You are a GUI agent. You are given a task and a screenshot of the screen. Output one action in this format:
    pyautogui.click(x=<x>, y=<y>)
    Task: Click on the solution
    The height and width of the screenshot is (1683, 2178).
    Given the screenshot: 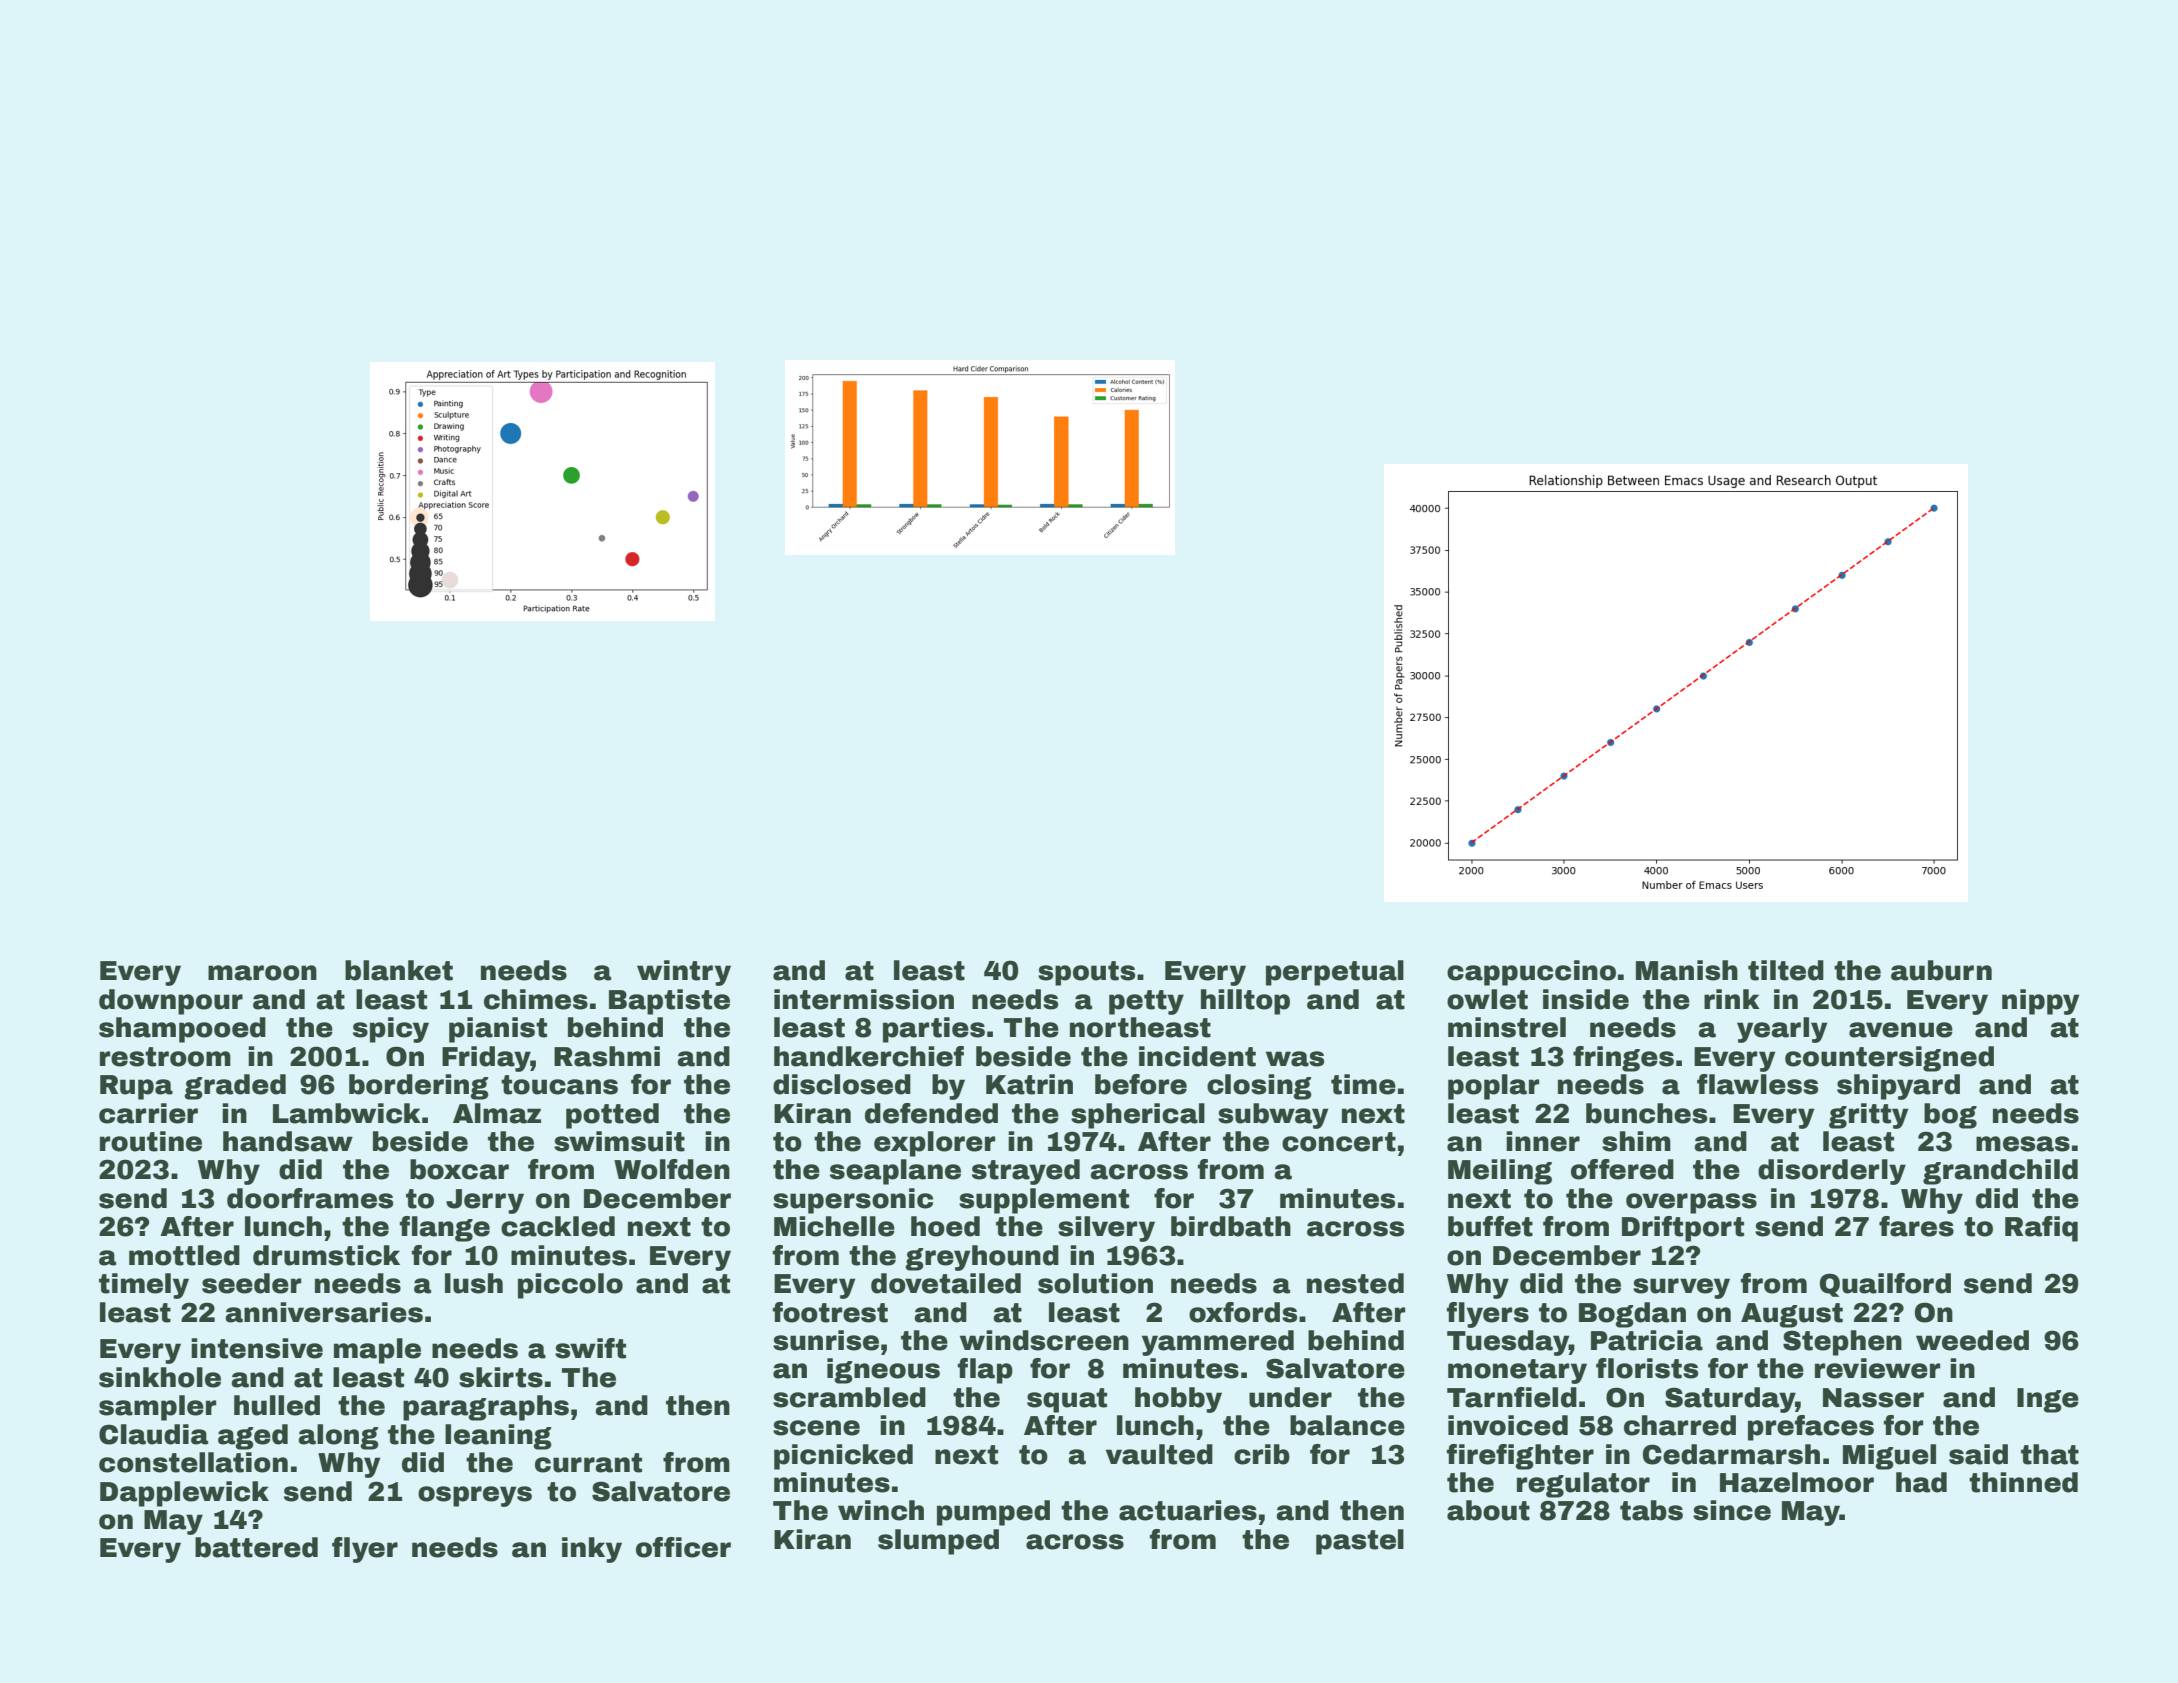 What is the action you would take?
    pyautogui.click(x=1095, y=1283)
